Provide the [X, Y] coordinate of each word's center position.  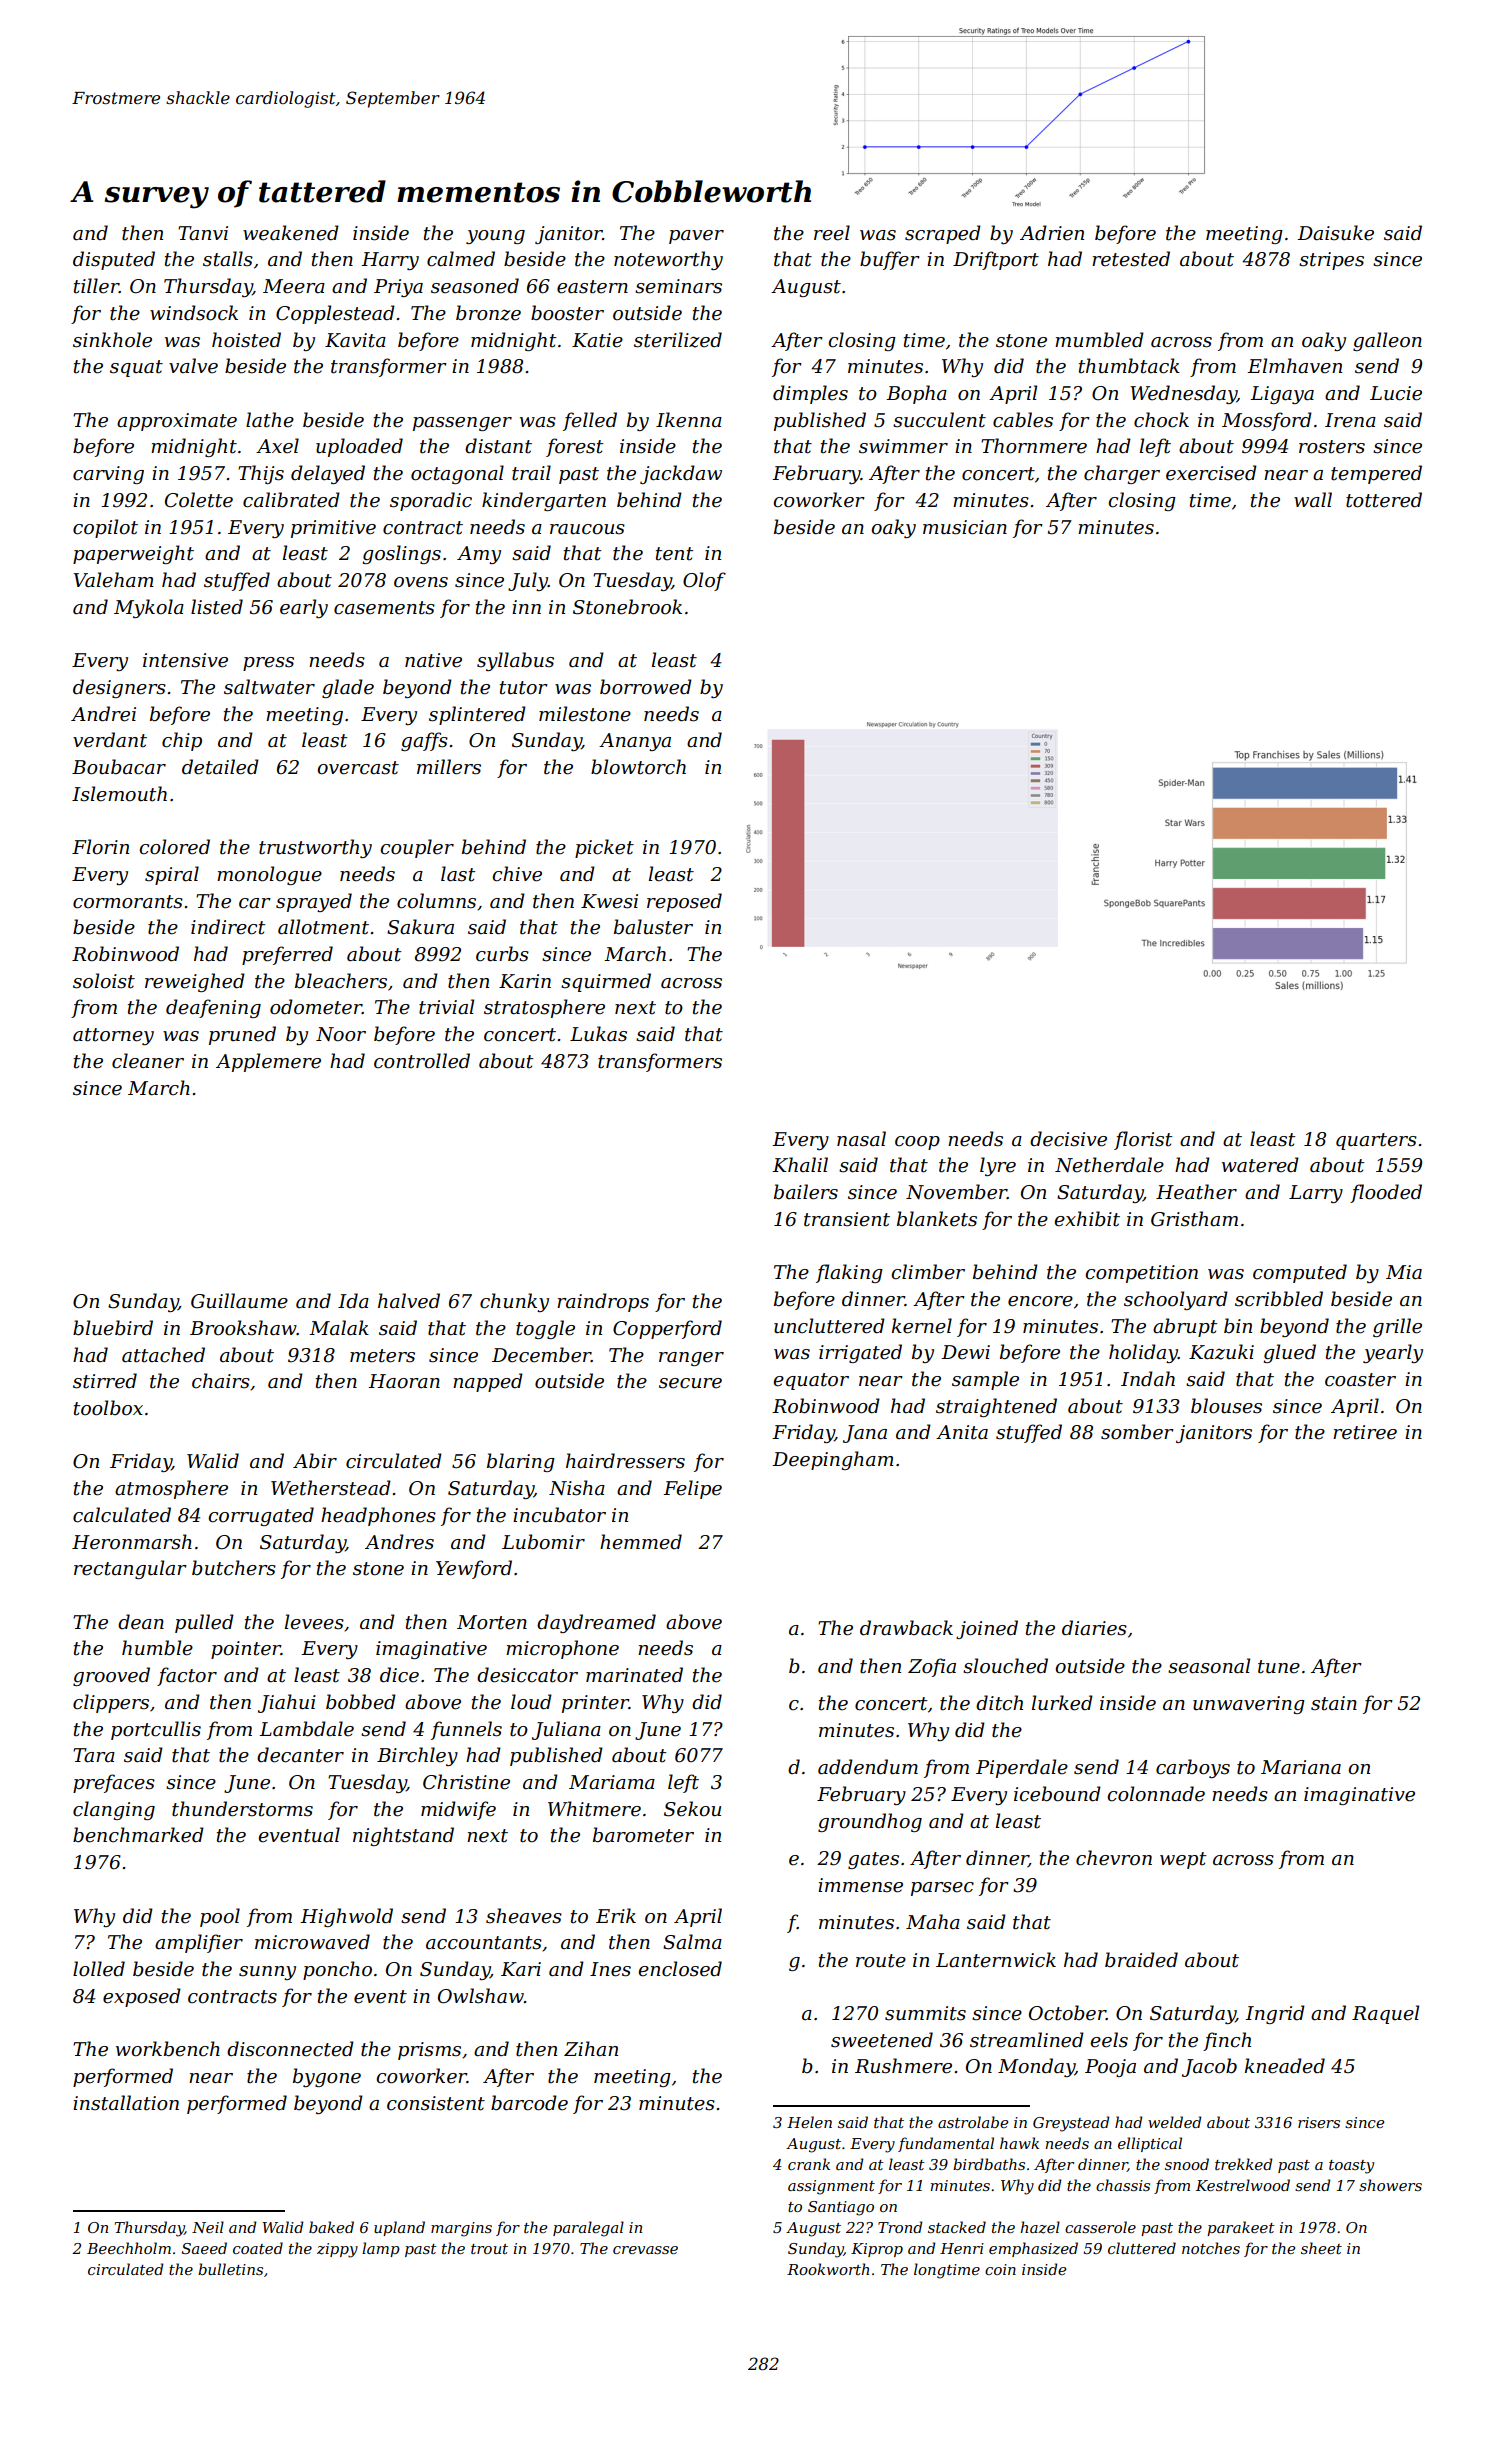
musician [965, 527]
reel [832, 233]
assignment [831, 2187]
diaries [1094, 1628]
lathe [270, 420]
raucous [587, 529]
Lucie [1396, 393]
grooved [111, 1676]
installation [126, 2103]
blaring [521, 1462]
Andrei [103, 714]
